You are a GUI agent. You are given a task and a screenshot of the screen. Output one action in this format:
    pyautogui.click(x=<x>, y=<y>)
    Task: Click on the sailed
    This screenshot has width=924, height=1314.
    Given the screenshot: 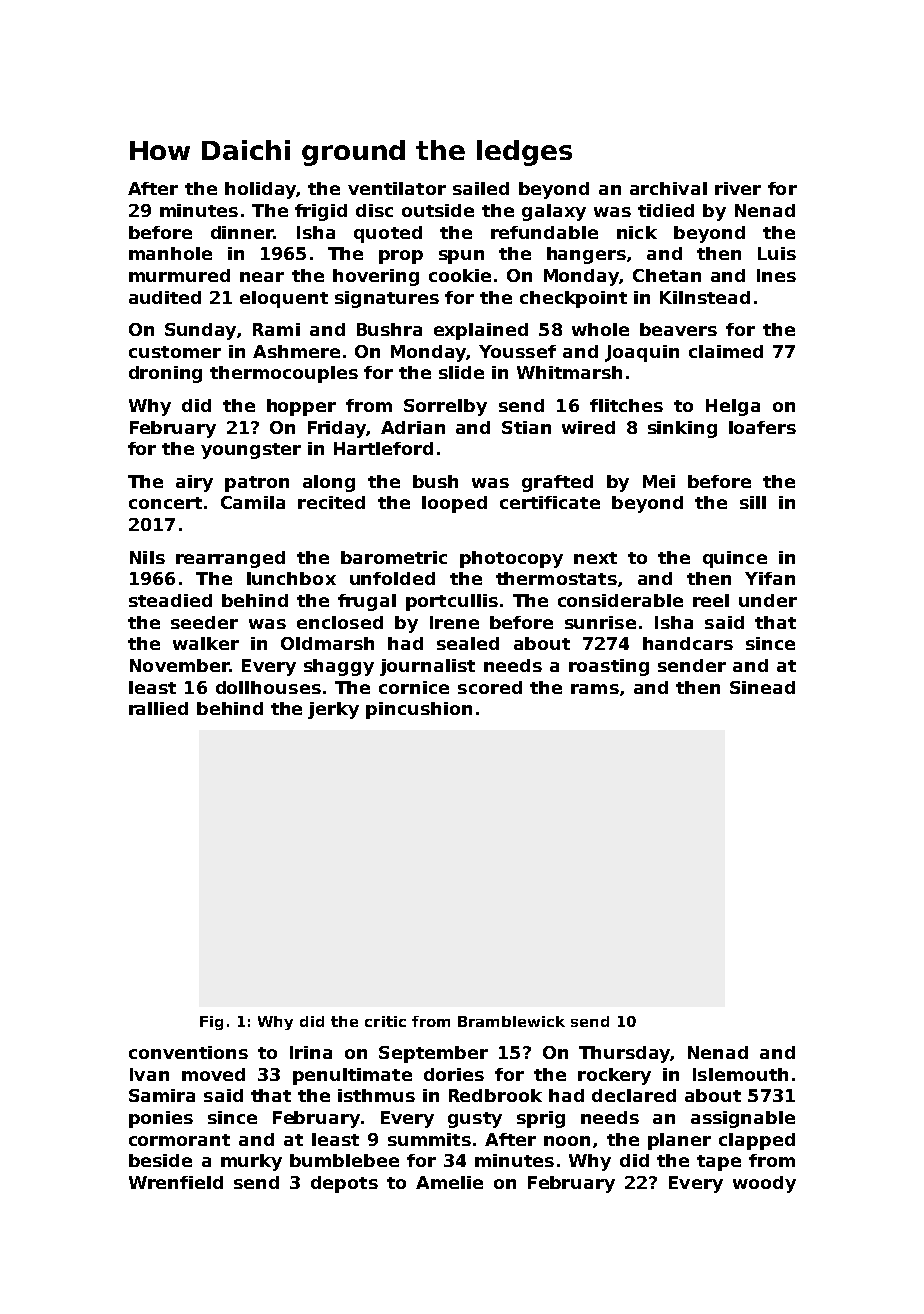 What is the action you would take?
    pyautogui.click(x=481, y=188)
